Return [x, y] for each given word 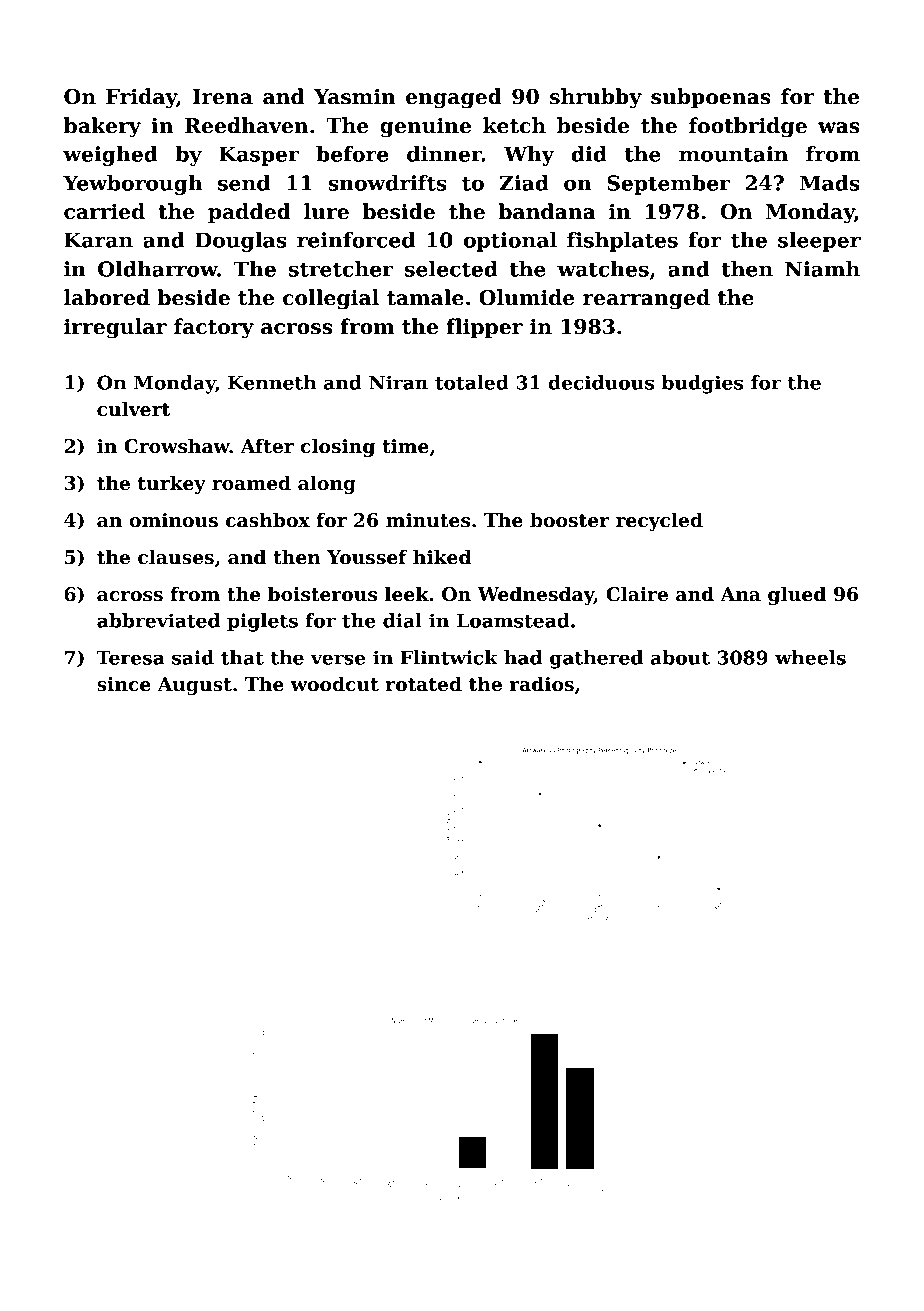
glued [797, 595]
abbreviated [158, 620]
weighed [110, 156]
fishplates [622, 242]
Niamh [822, 269]
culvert [133, 409]
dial [402, 620]
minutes [428, 520]
